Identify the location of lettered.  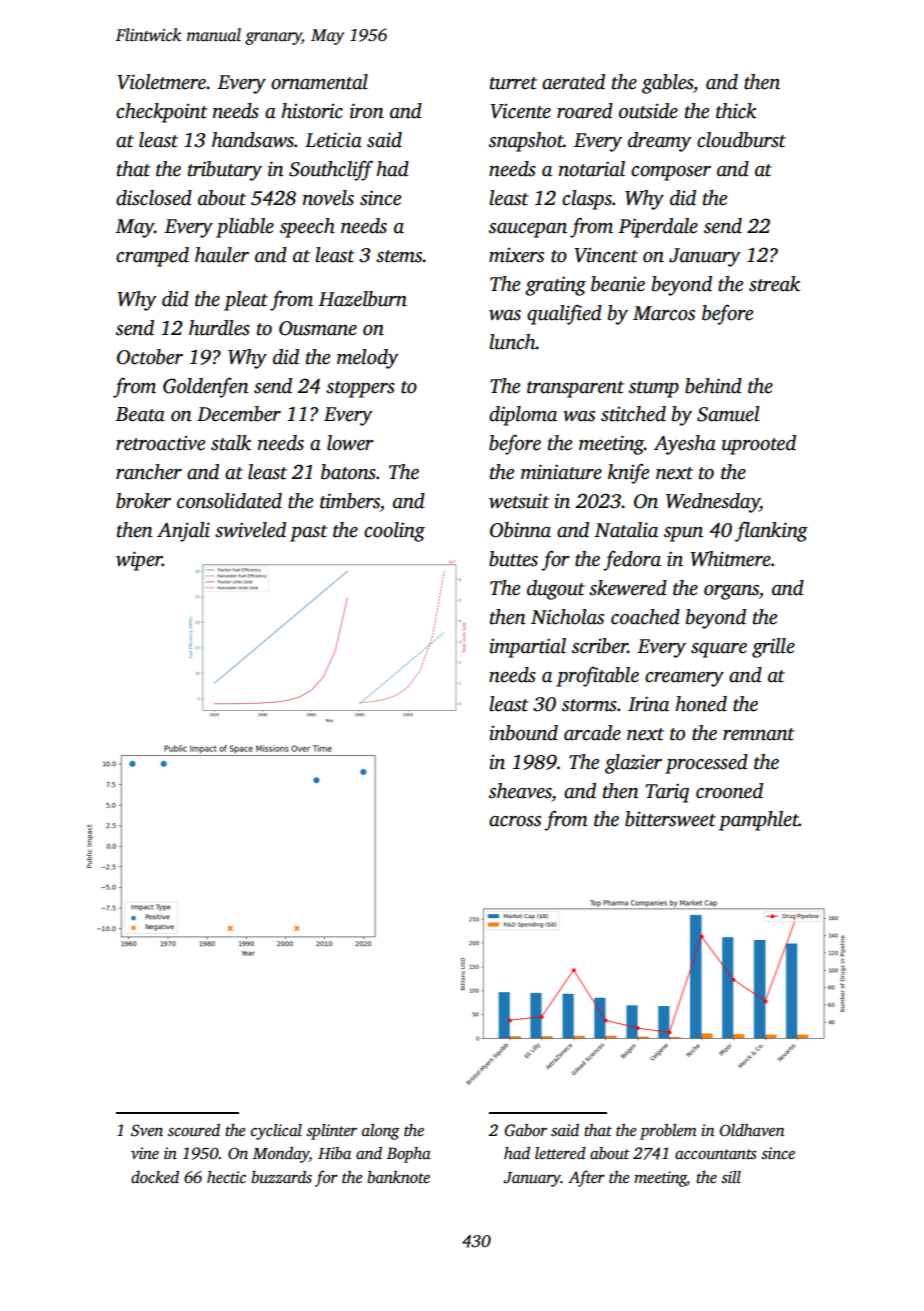
(560, 1153).
